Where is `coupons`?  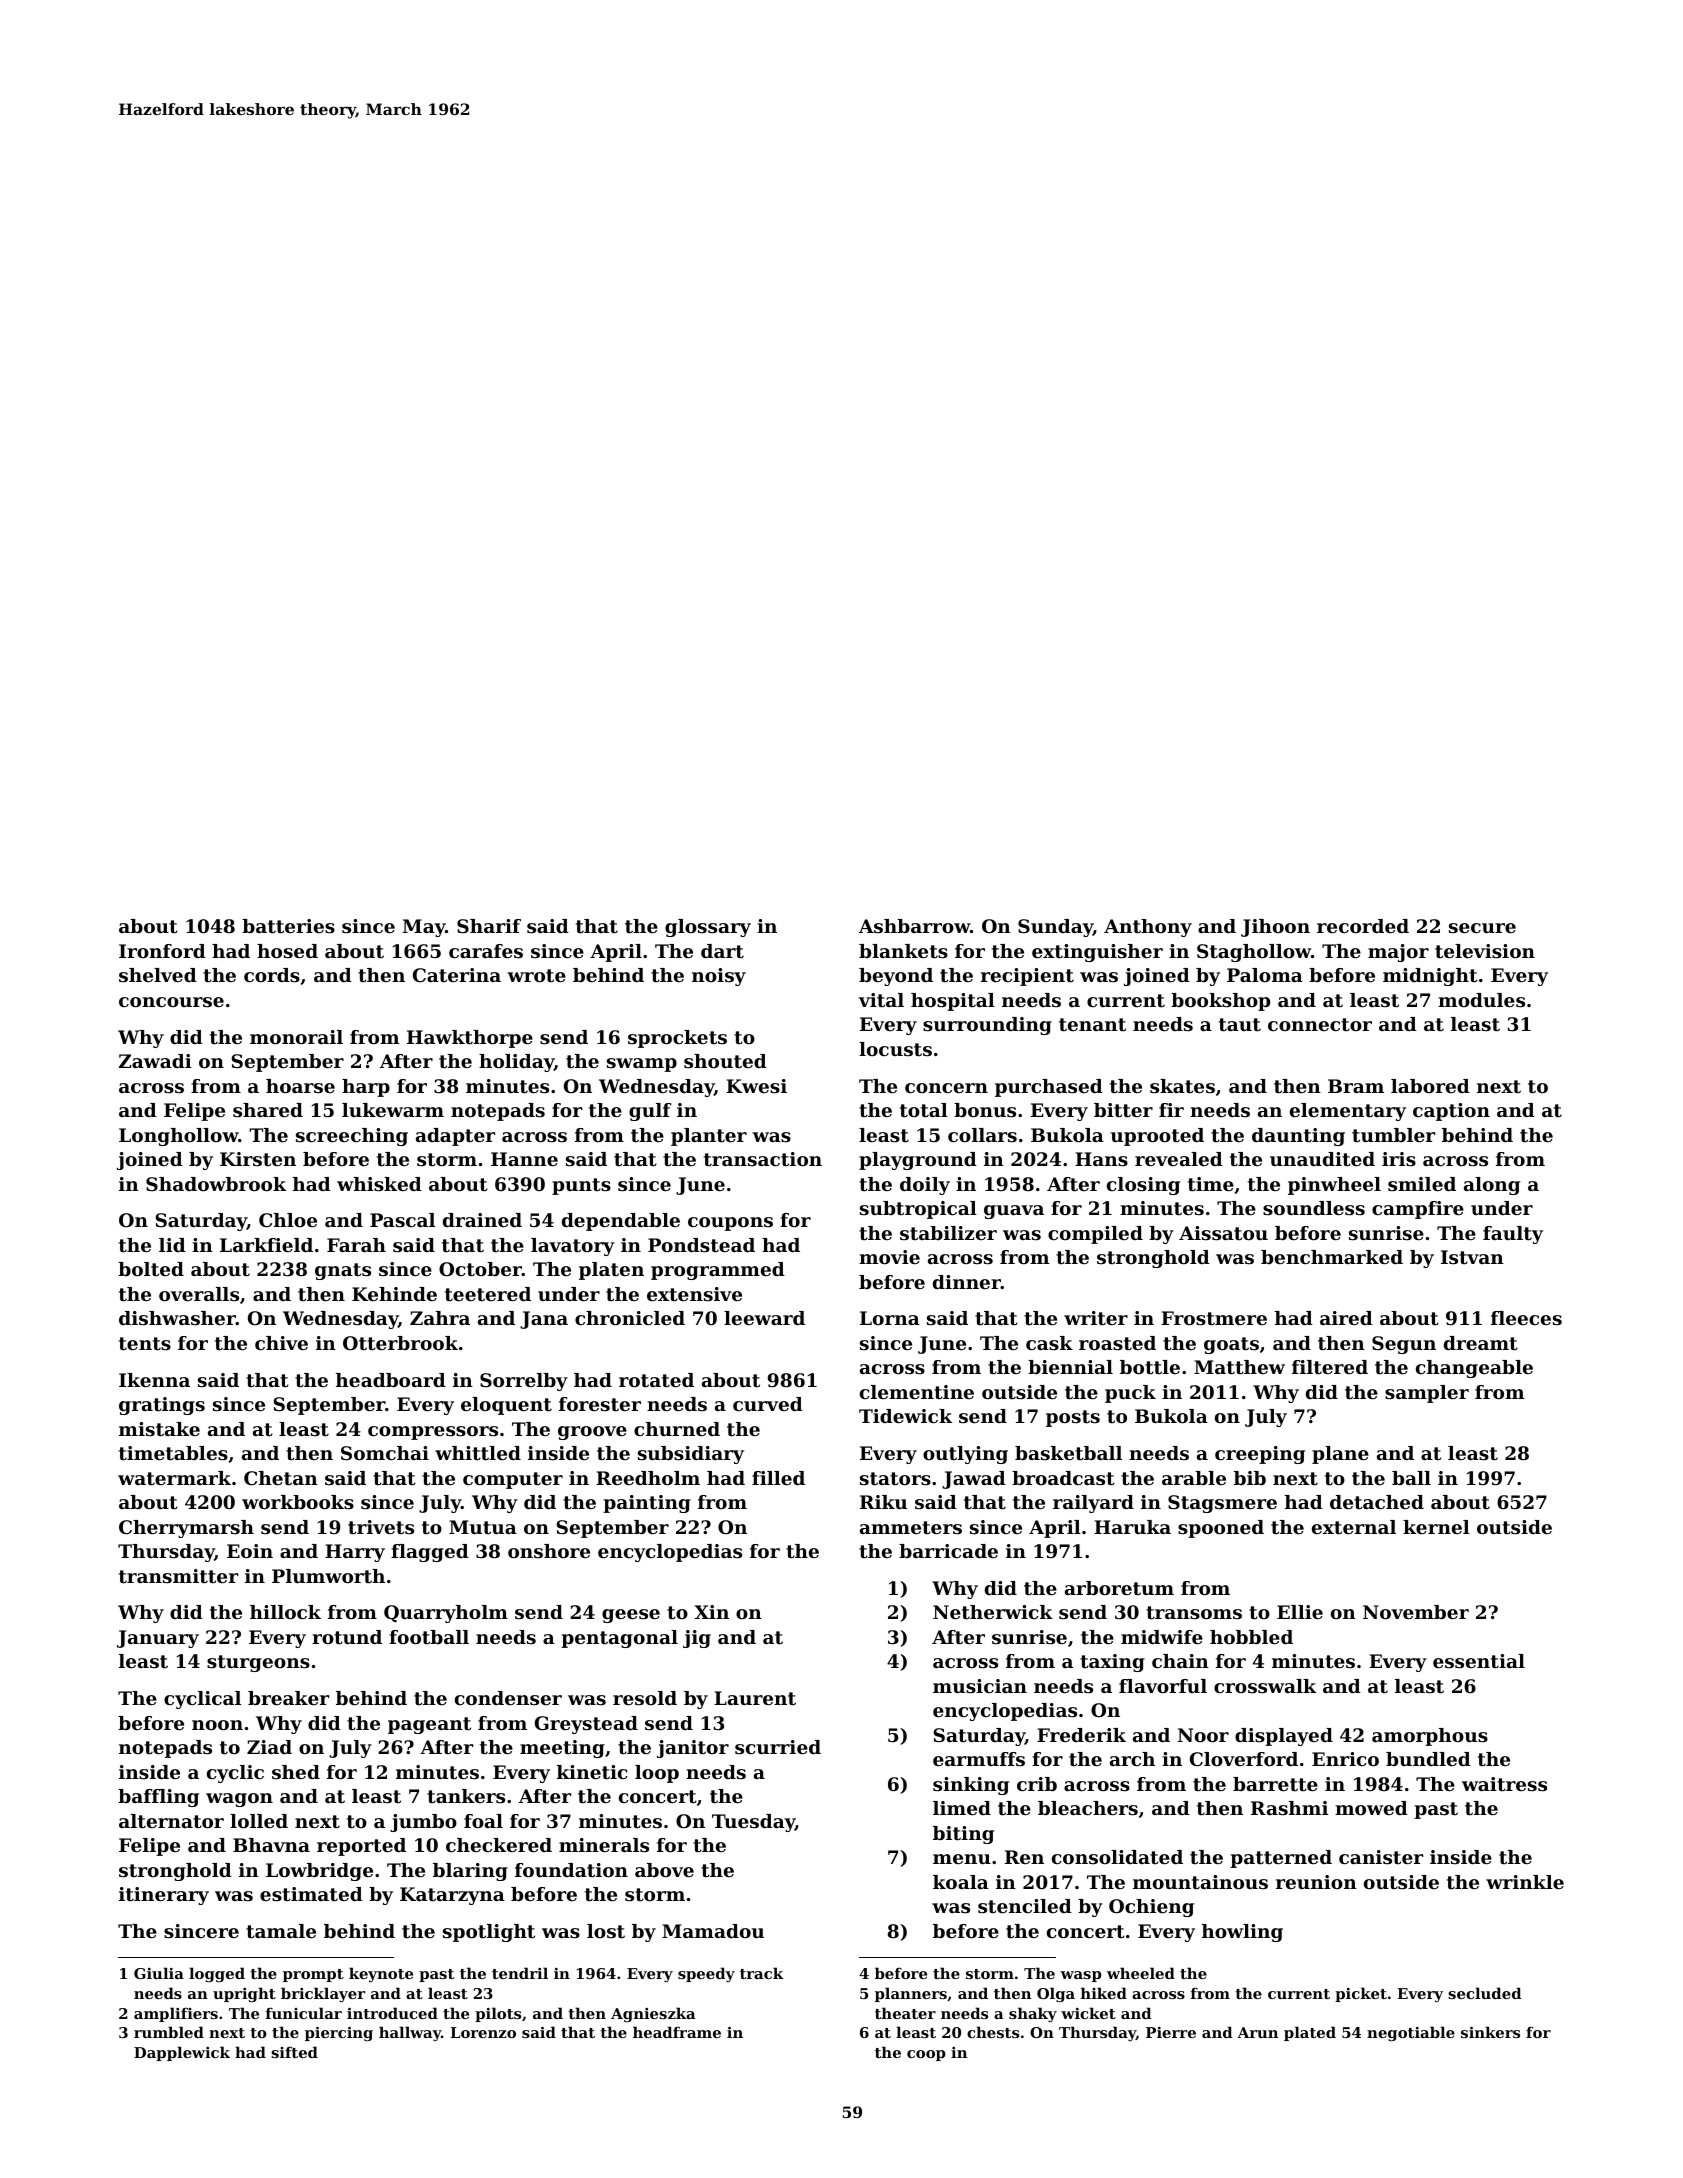
coupons is located at coordinates (730, 1224).
